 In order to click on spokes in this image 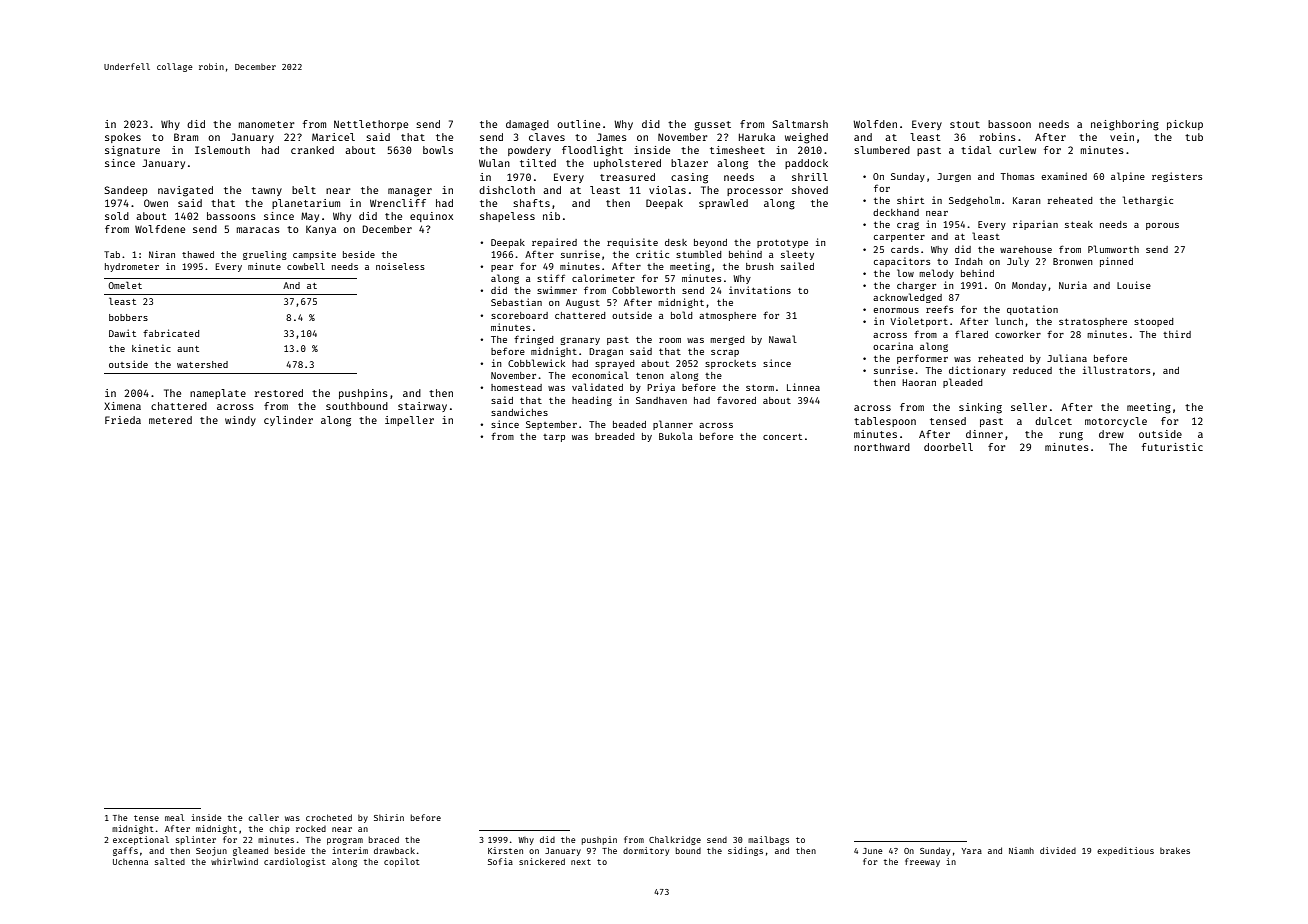, I will do `click(123, 138)`.
